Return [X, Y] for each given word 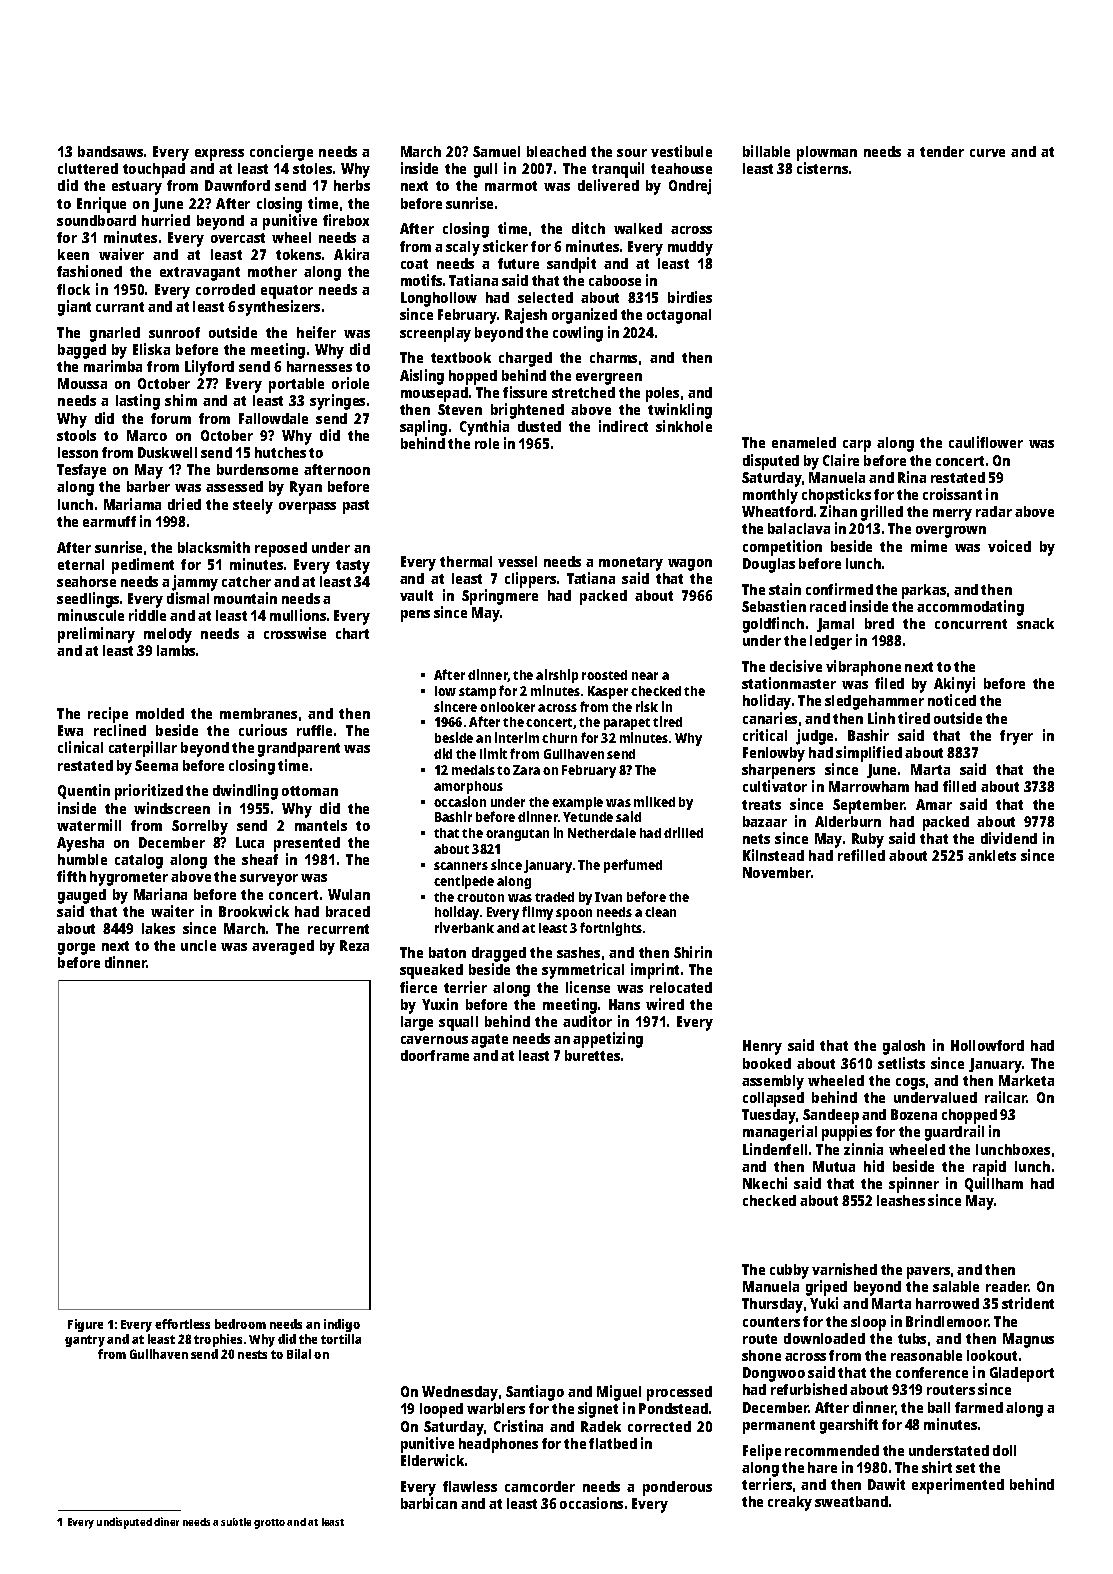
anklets [992, 855]
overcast [238, 238]
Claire [841, 460]
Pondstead [673, 1408]
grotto [269, 1524]
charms [613, 357]
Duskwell [167, 452]
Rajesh [526, 316]
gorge [76, 949]
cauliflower [986, 442]
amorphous [468, 787]
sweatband [851, 1501]
